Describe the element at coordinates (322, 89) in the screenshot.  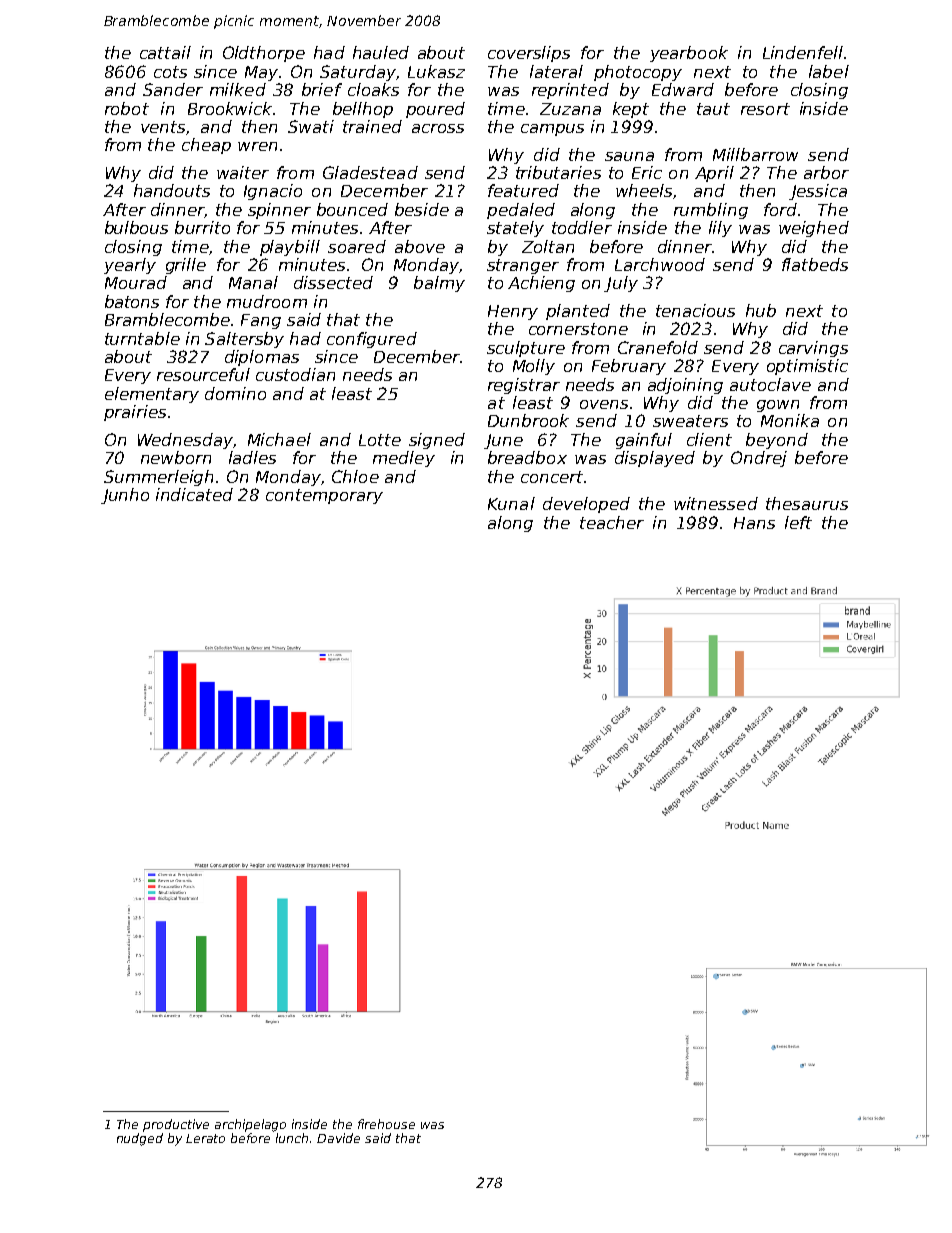
I see `brief` at that location.
